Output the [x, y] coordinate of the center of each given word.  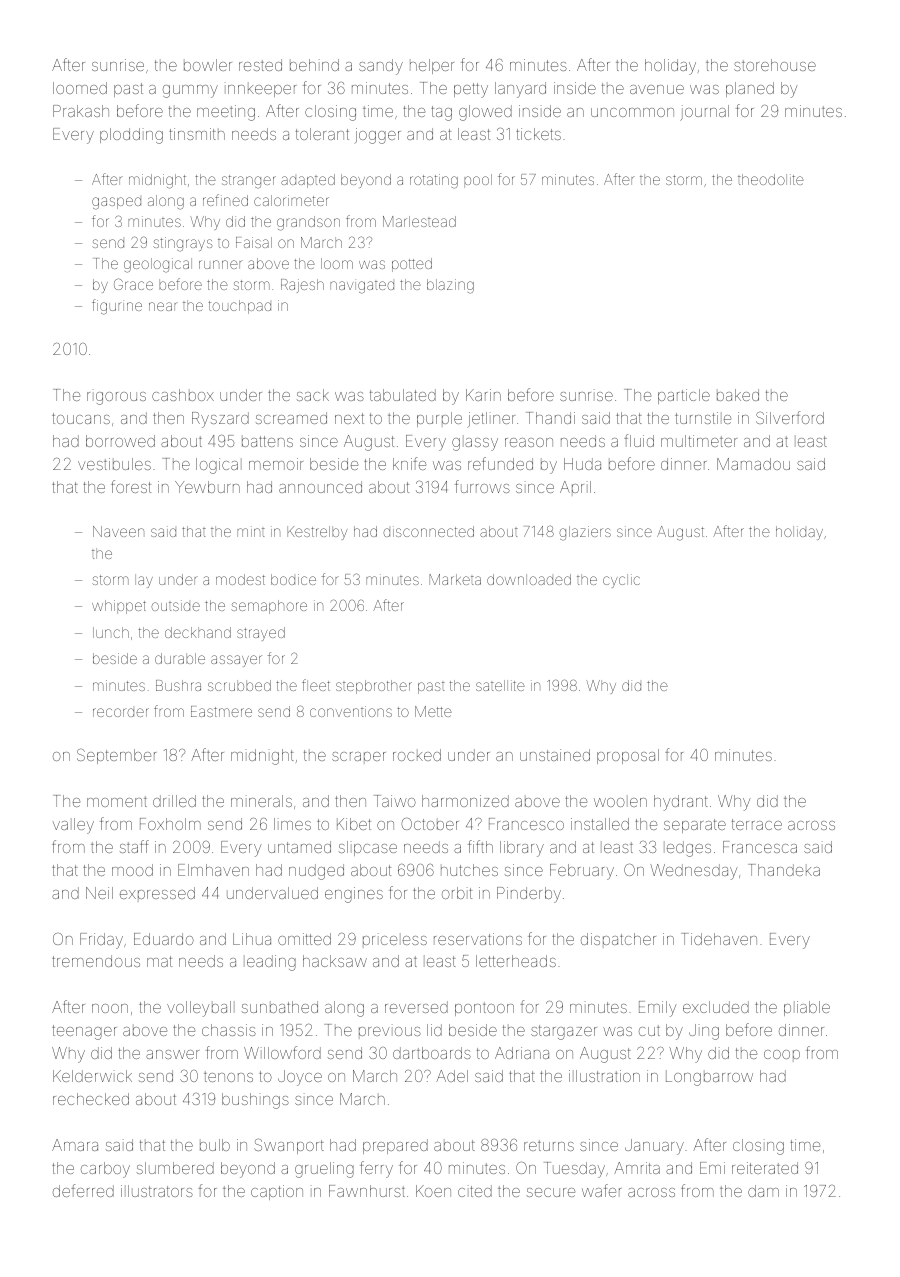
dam [763, 1191]
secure [551, 1192]
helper [432, 66]
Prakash [81, 111]
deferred [83, 1190]
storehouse [775, 65]
